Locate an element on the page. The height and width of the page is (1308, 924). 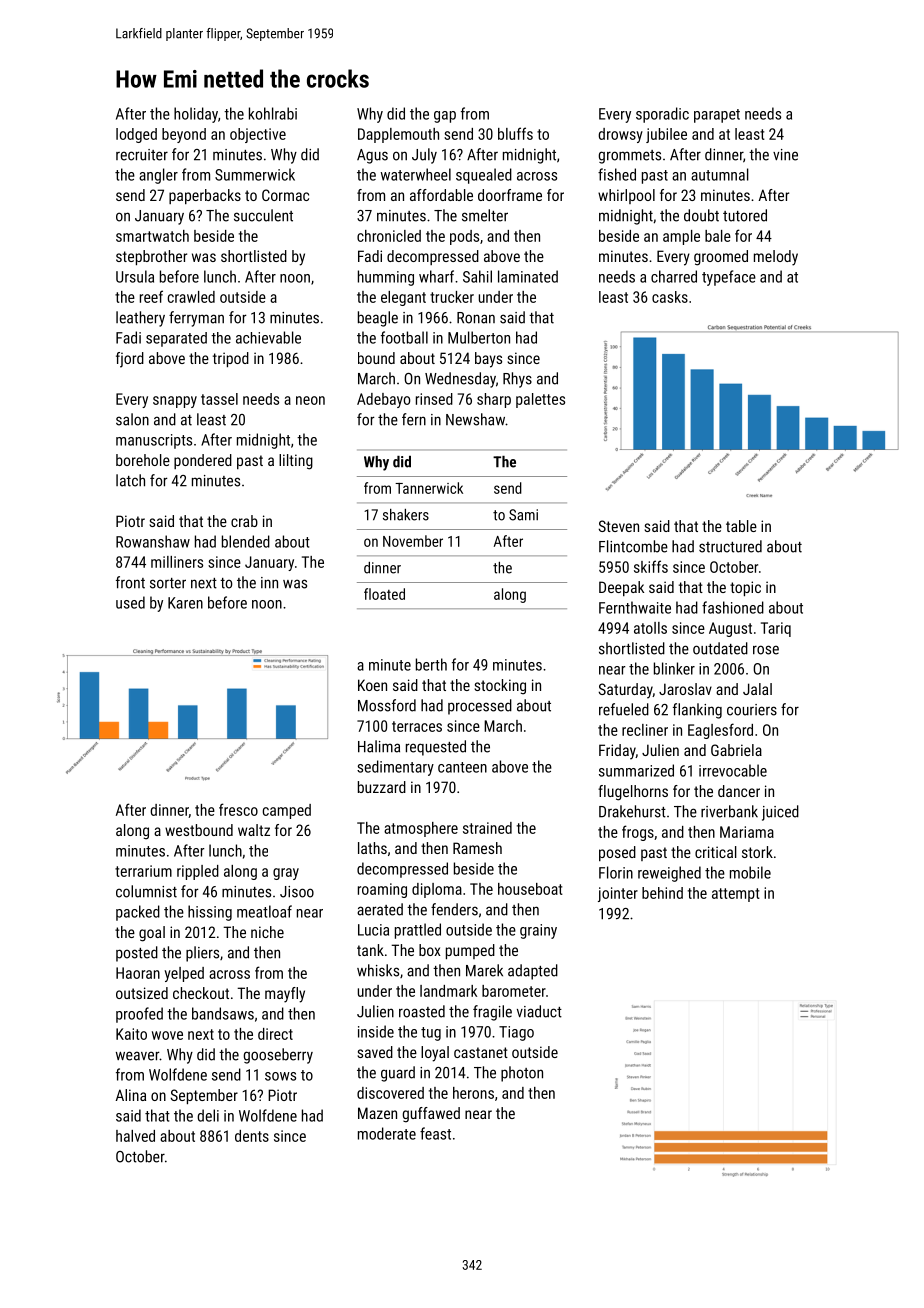
Karen is located at coordinates (185, 603).
